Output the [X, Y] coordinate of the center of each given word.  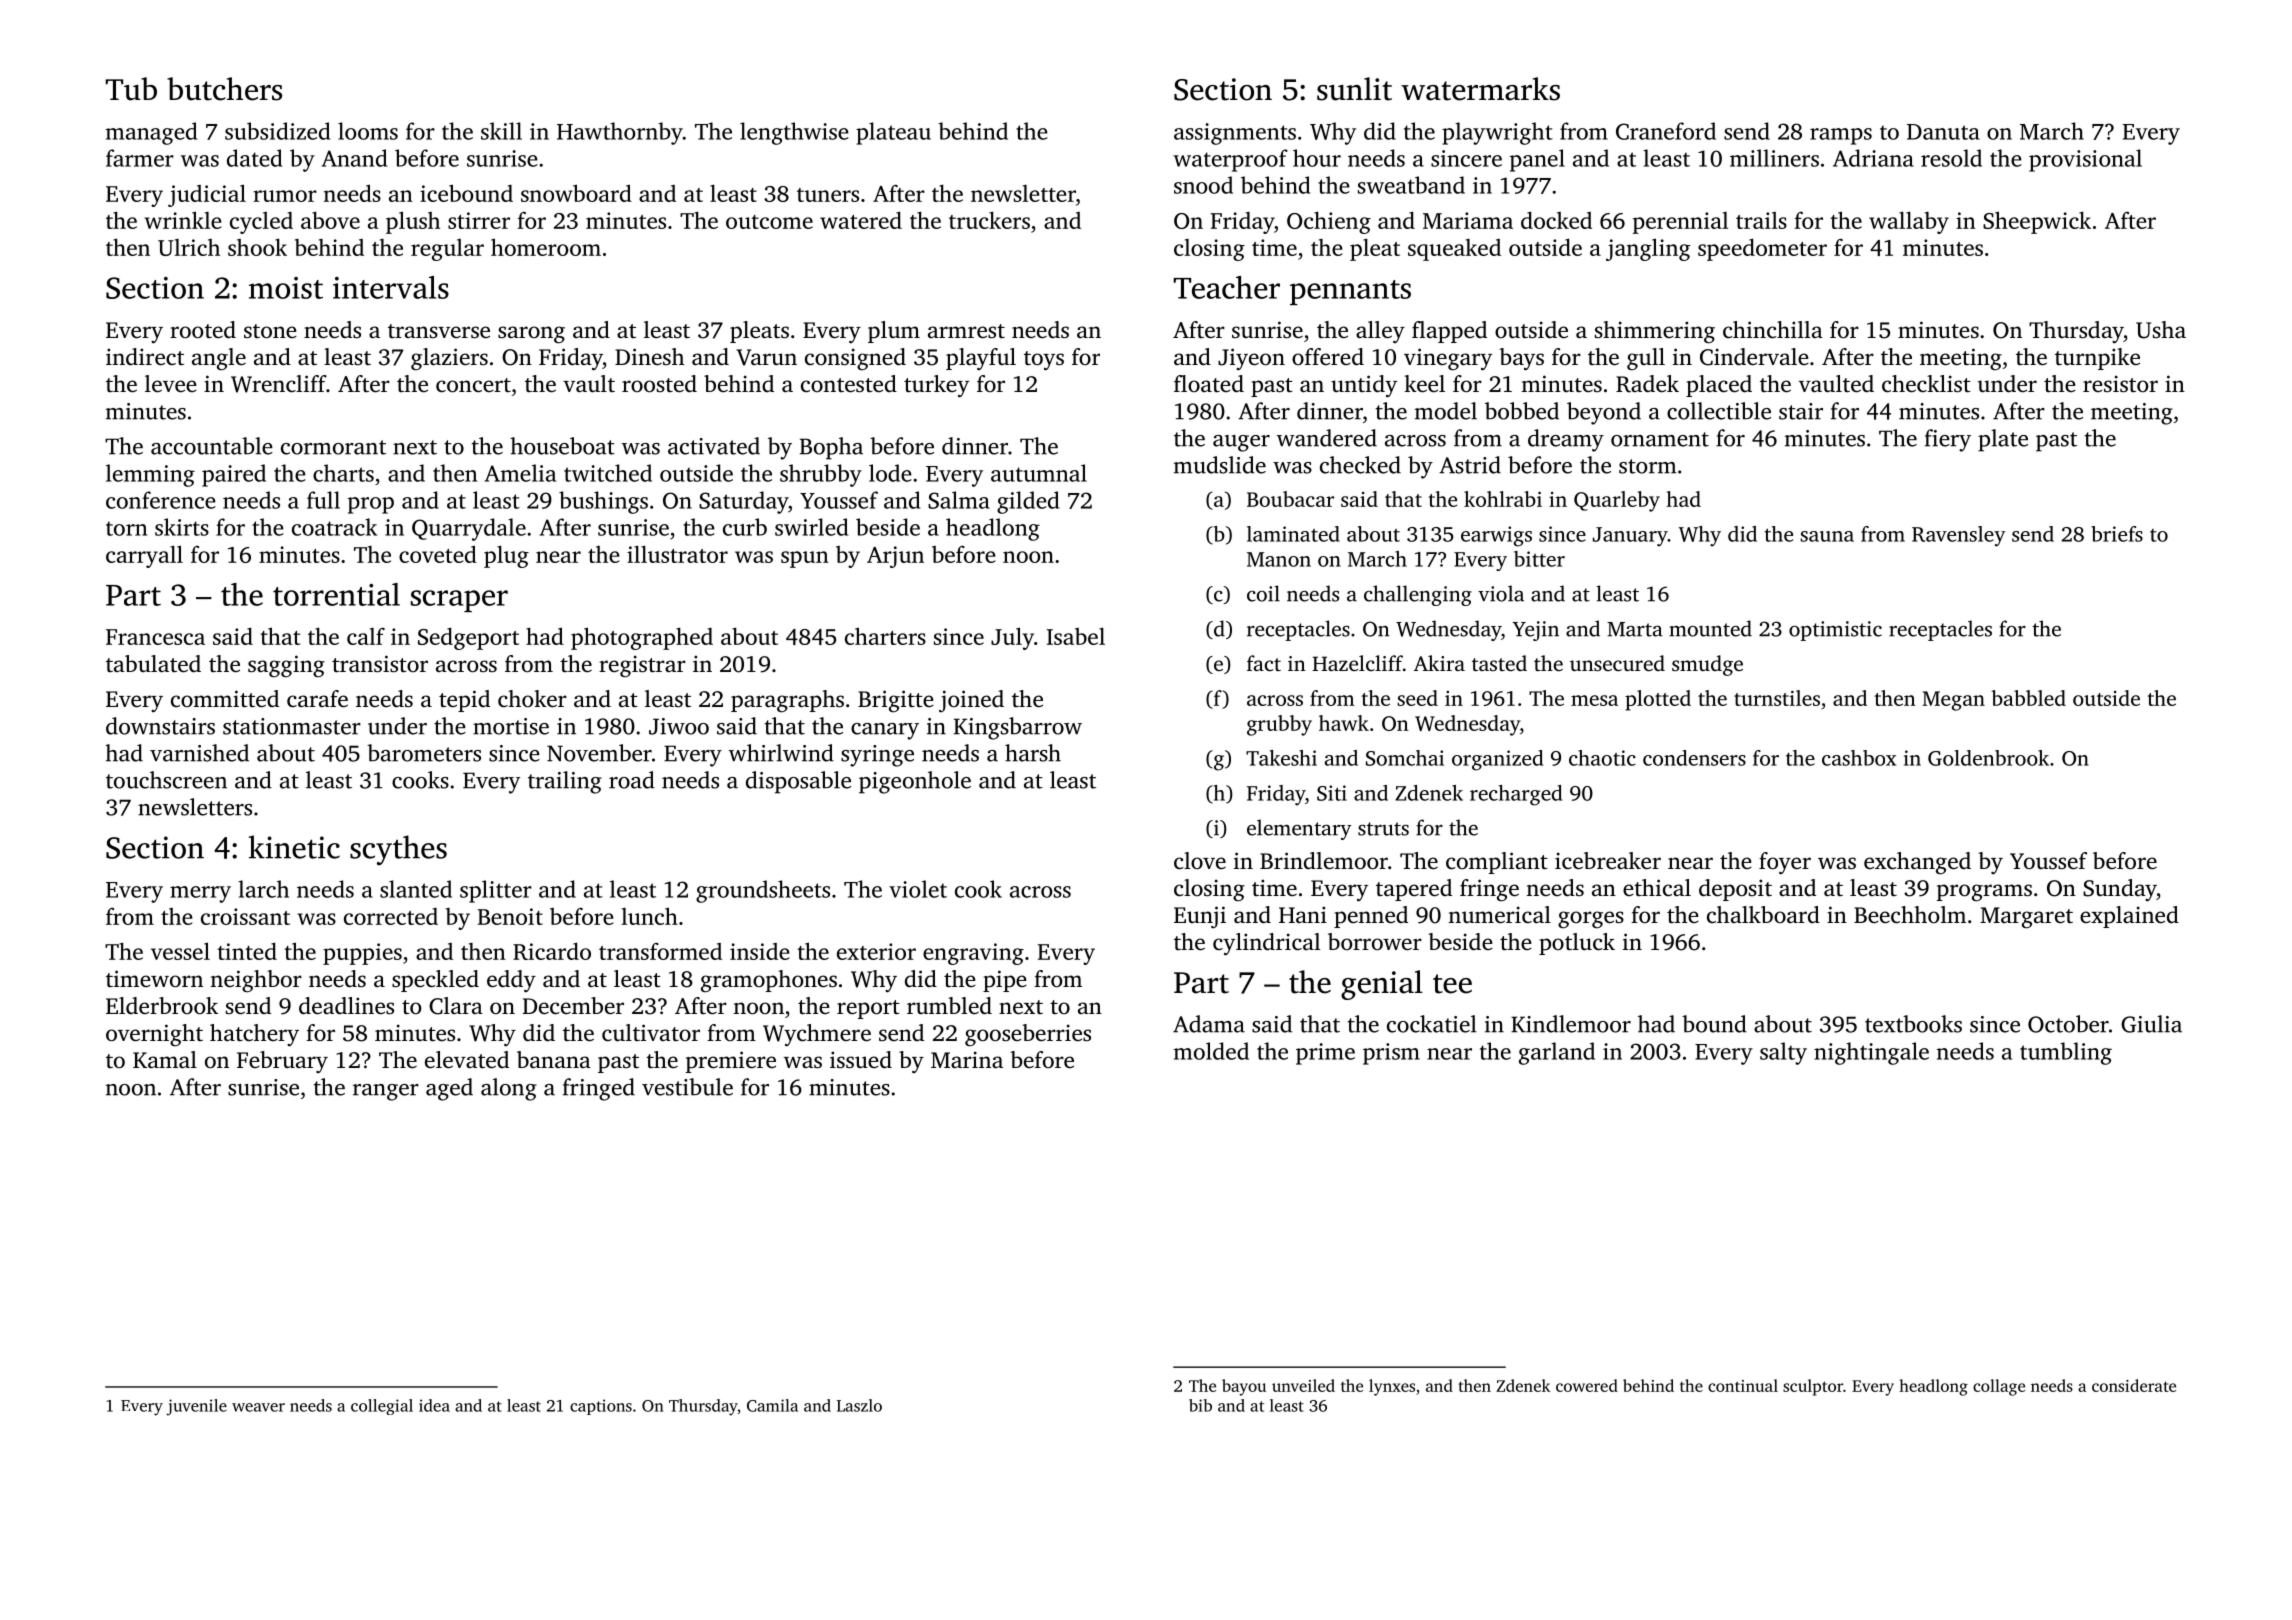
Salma [959, 500]
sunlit [1354, 89]
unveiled [1303, 1385]
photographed [642, 638]
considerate [2134, 1385]
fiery [1948, 440]
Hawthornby [620, 133]
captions [601, 1407]
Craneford [1666, 131]
